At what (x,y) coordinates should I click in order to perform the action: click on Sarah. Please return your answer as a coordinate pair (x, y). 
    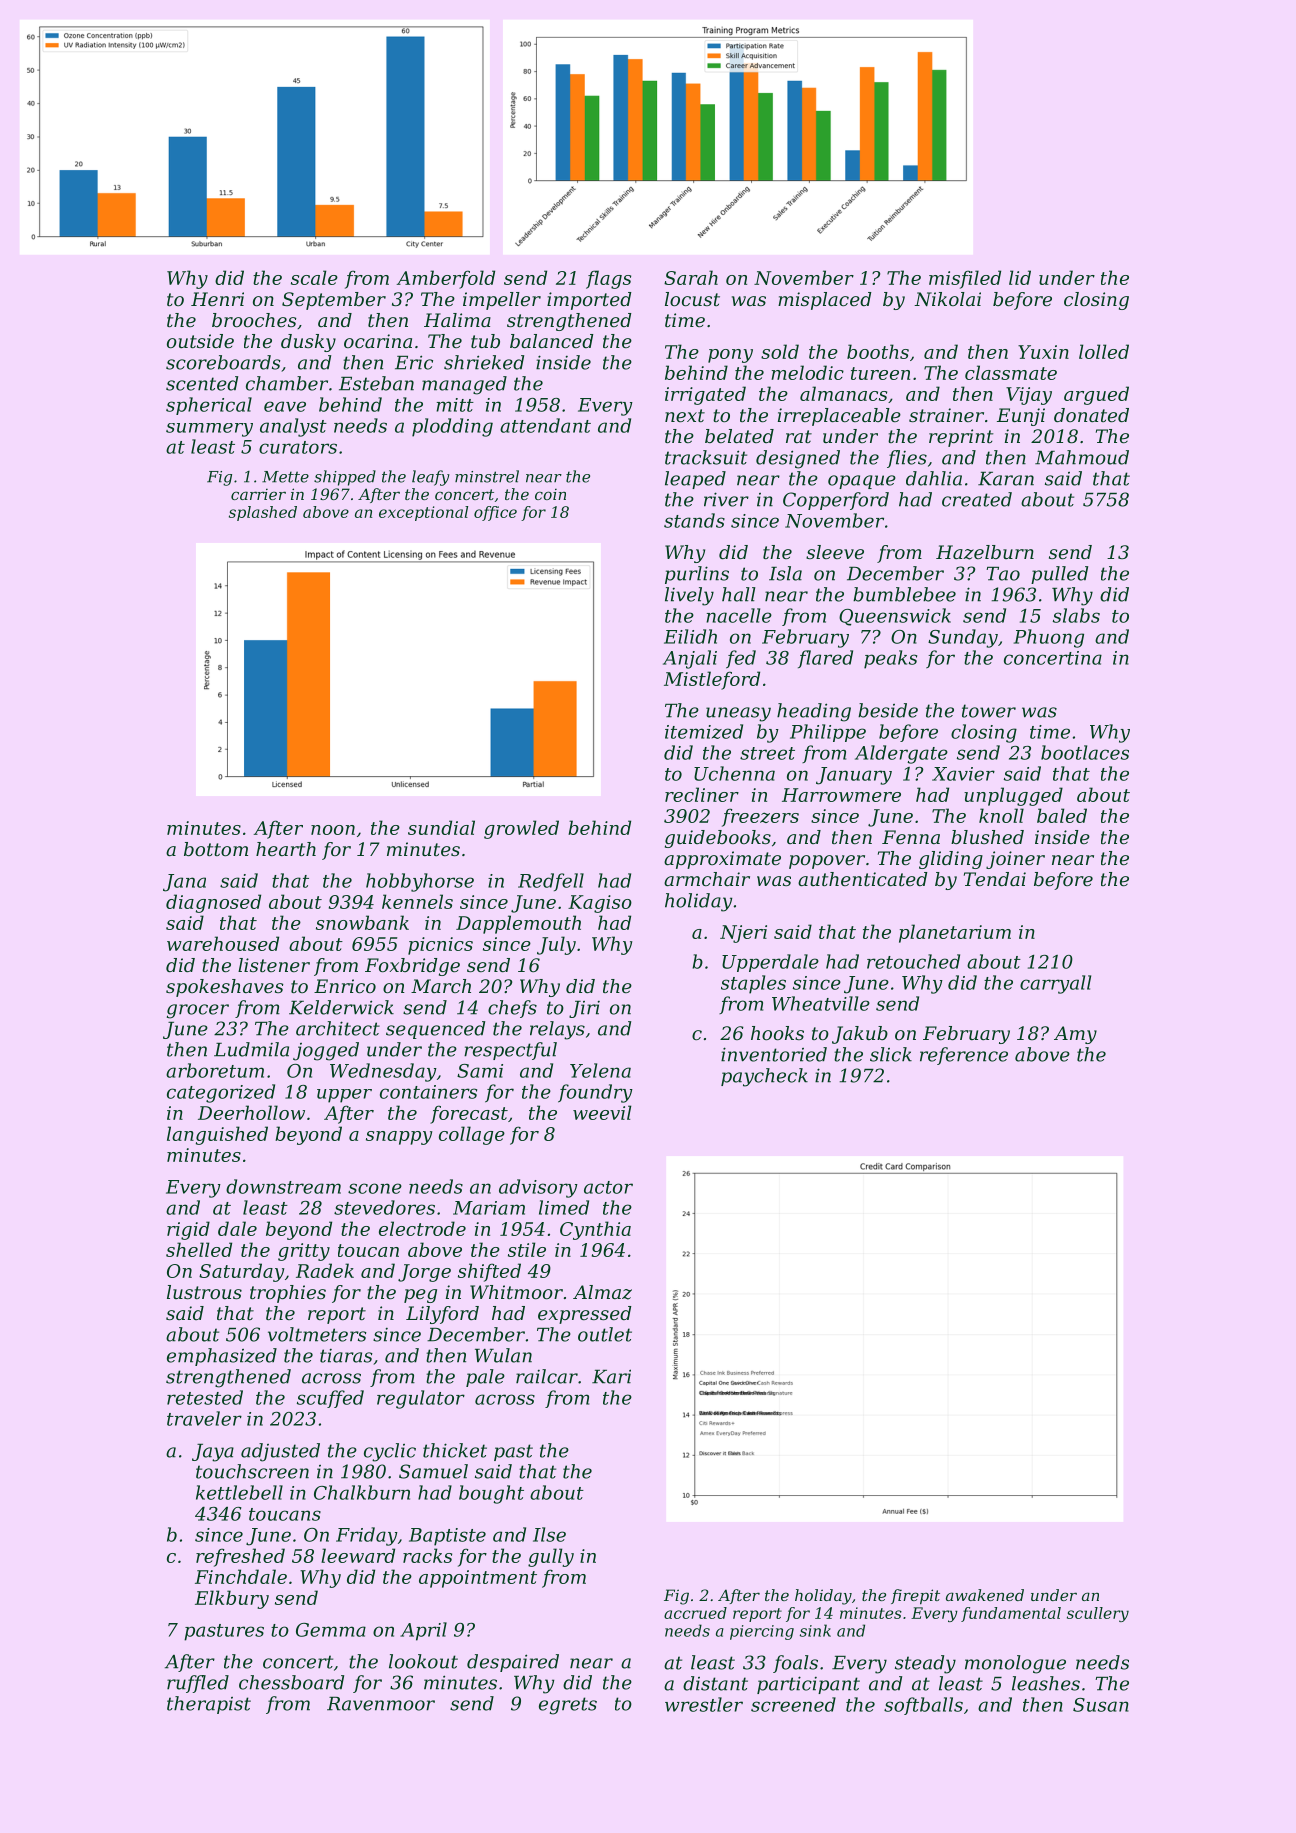
    Looking at the image, I should click on (691, 277).
